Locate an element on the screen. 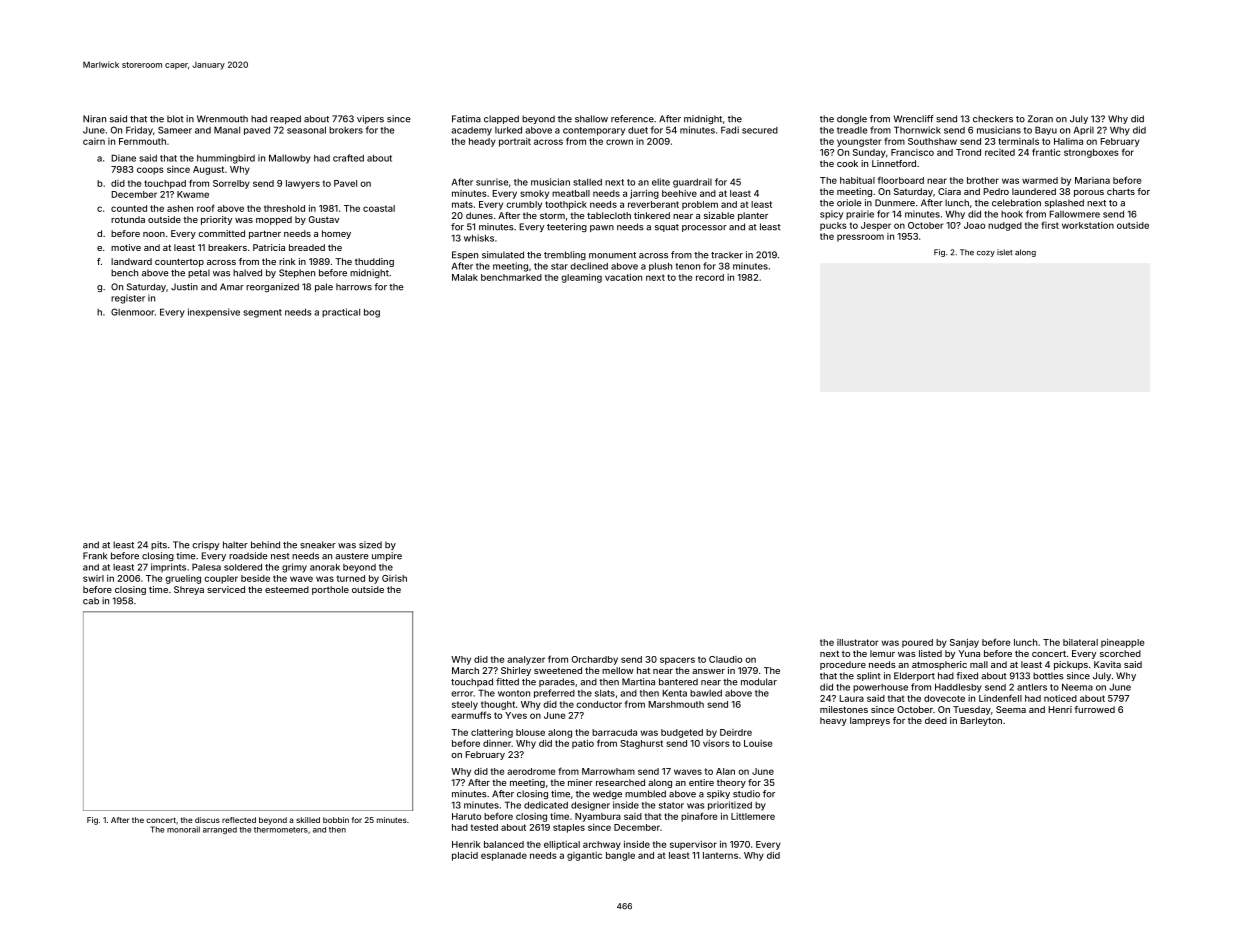  umpire is located at coordinates (387, 556).
